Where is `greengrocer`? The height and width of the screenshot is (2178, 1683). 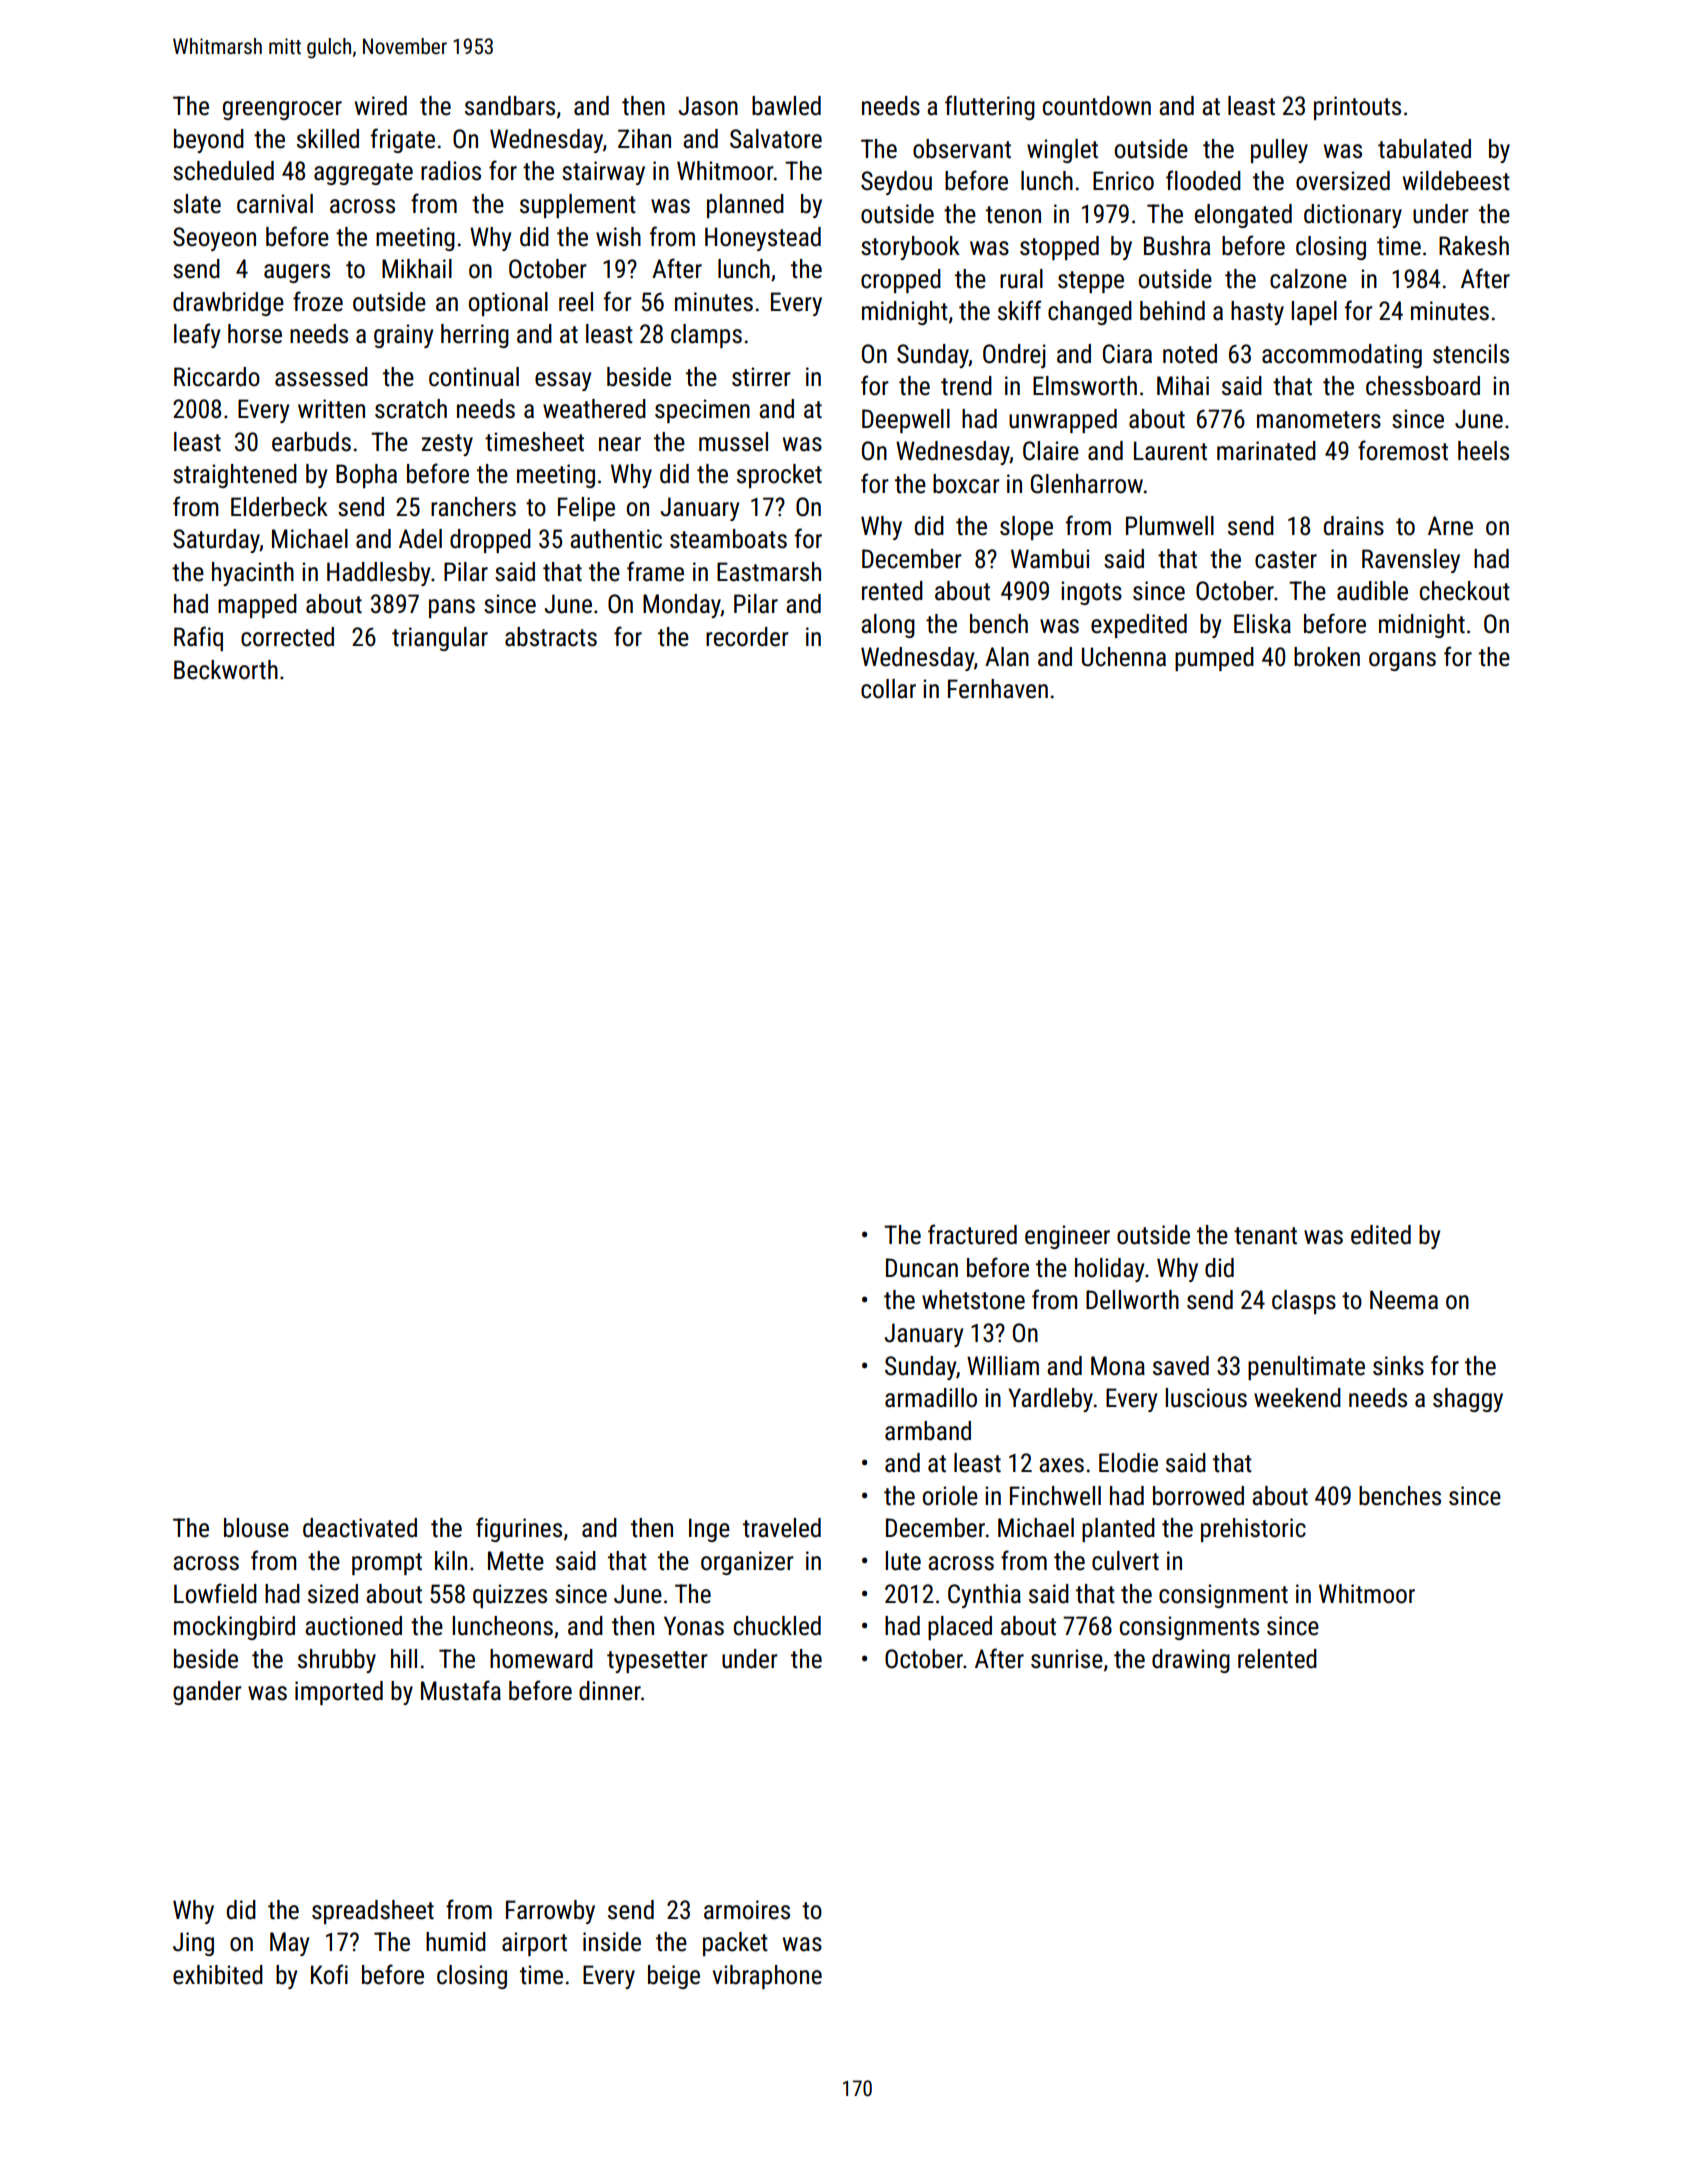
greengrocer is located at coordinates (282, 110).
